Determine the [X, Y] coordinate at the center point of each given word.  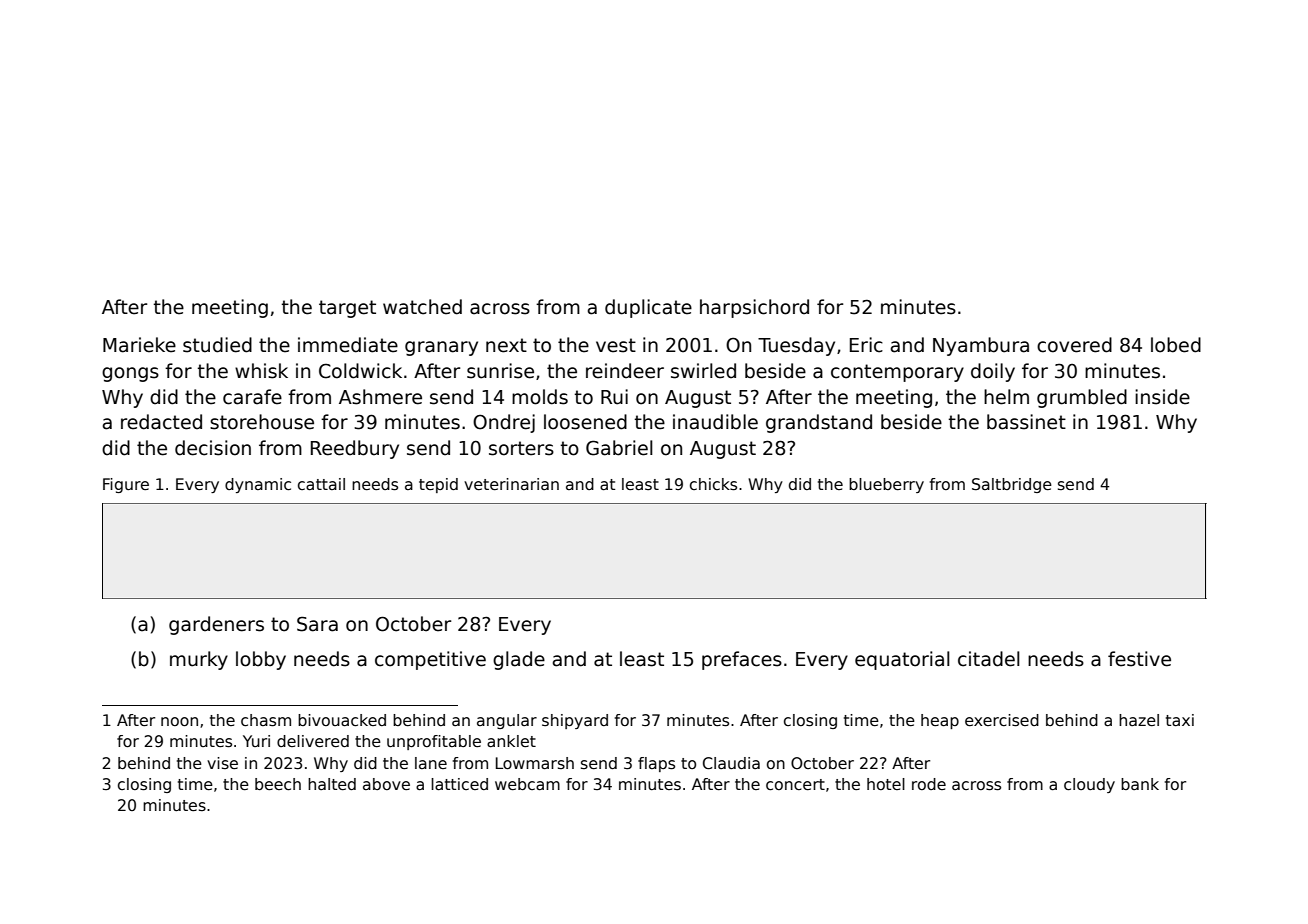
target [347, 309]
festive [1139, 659]
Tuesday [796, 346]
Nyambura [981, 346]
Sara [317, 624]
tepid [438, 485]
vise [222, 763]
